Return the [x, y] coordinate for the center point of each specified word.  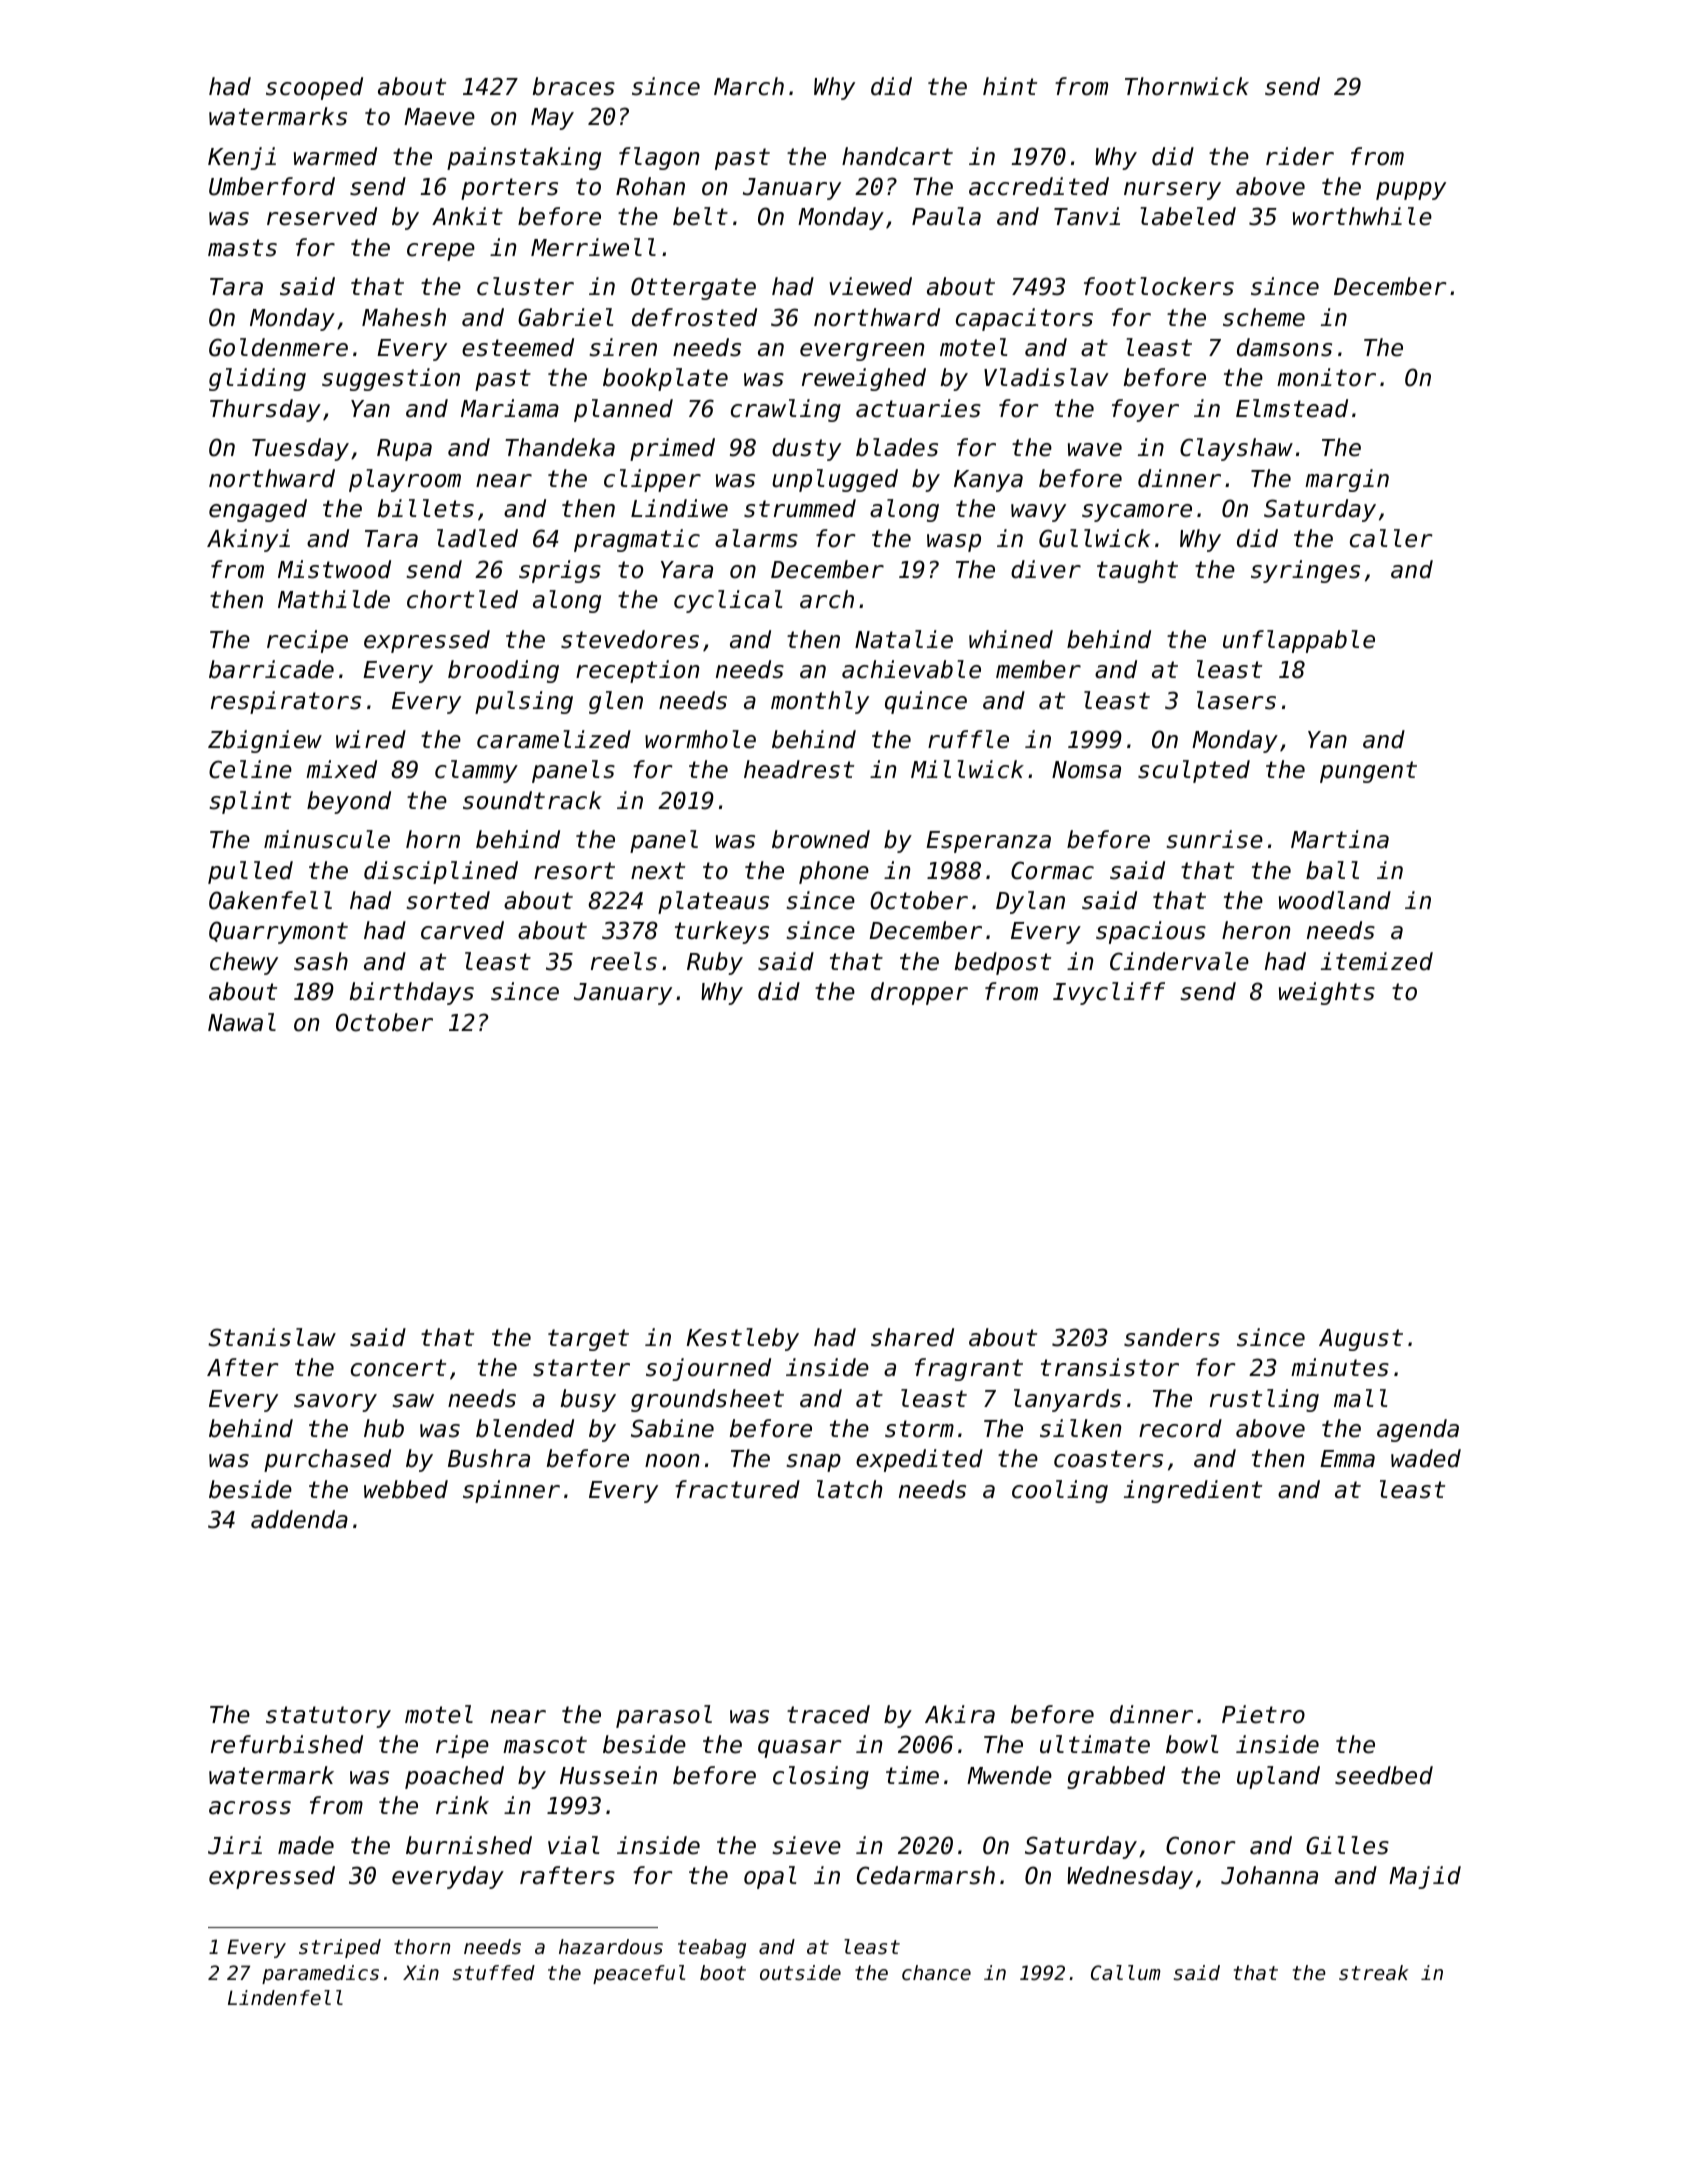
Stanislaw [272, 1337]
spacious [1151, 932]
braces [574, 86]
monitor [1326, 377]
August [1361, 1340]
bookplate [665, 379]
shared [912, 1337]
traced [828, 1714]
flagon [659, 158]
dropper [919, 993]
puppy [1411, 191]
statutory [328, 1717]
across [250, 1808]
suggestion [391, 379]
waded [1426, 1458]
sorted [448, 900]
